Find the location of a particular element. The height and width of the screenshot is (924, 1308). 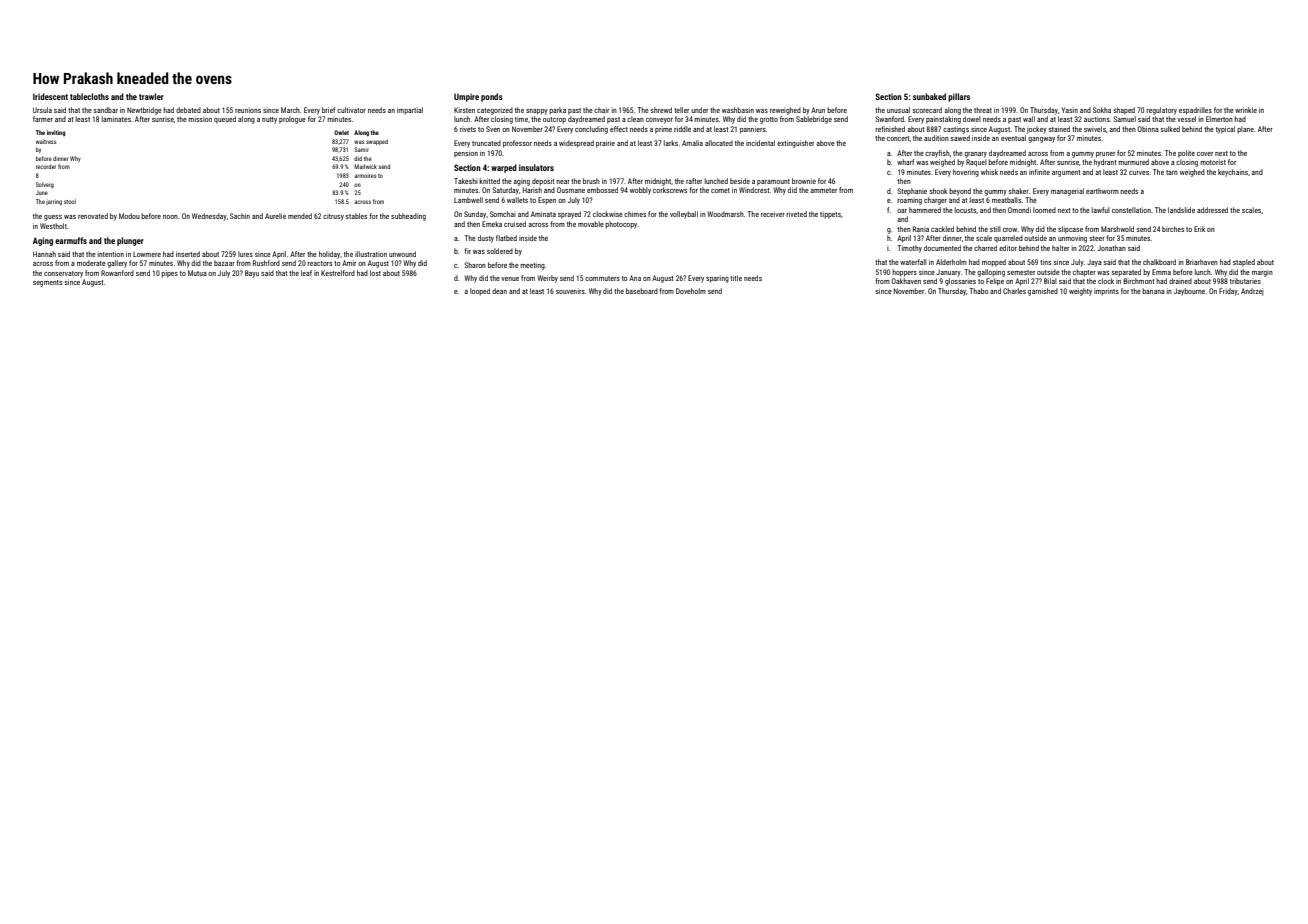

armoires is located at coordinates (365, 176).
